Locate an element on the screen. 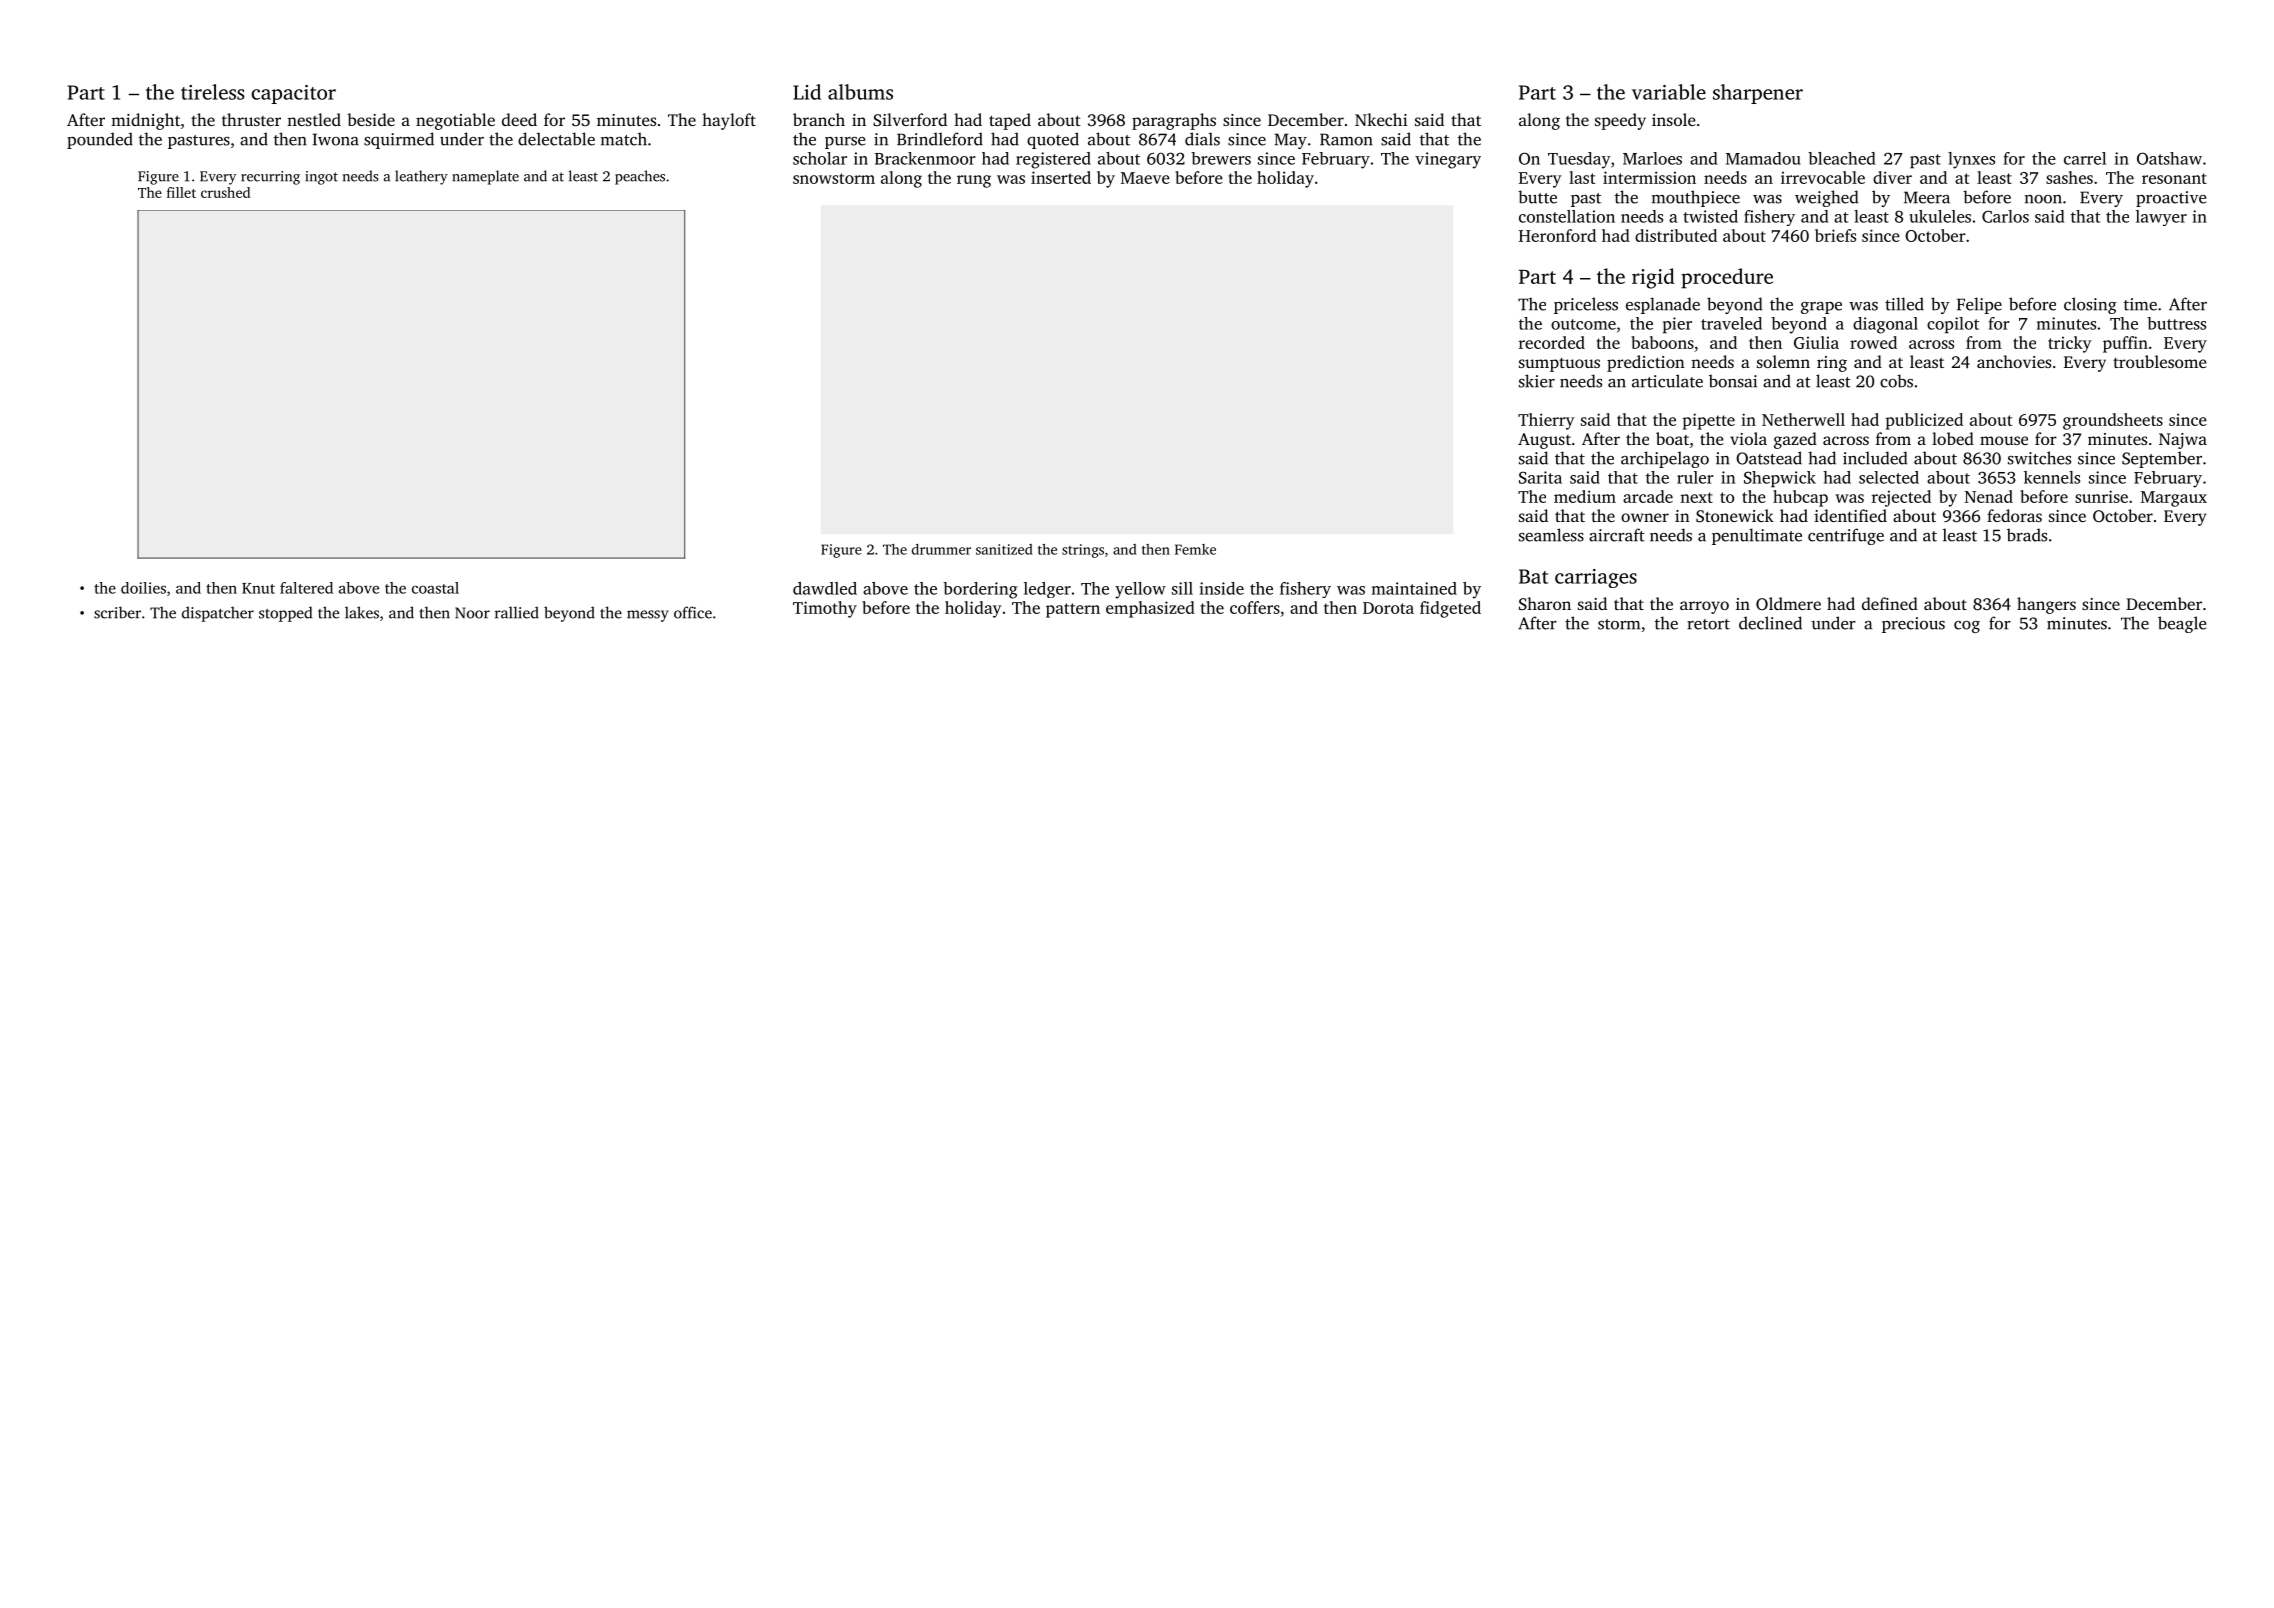 The width and height of the screenshot is (2274, 1608). sharpener is located at coordinates (1758, 94).
